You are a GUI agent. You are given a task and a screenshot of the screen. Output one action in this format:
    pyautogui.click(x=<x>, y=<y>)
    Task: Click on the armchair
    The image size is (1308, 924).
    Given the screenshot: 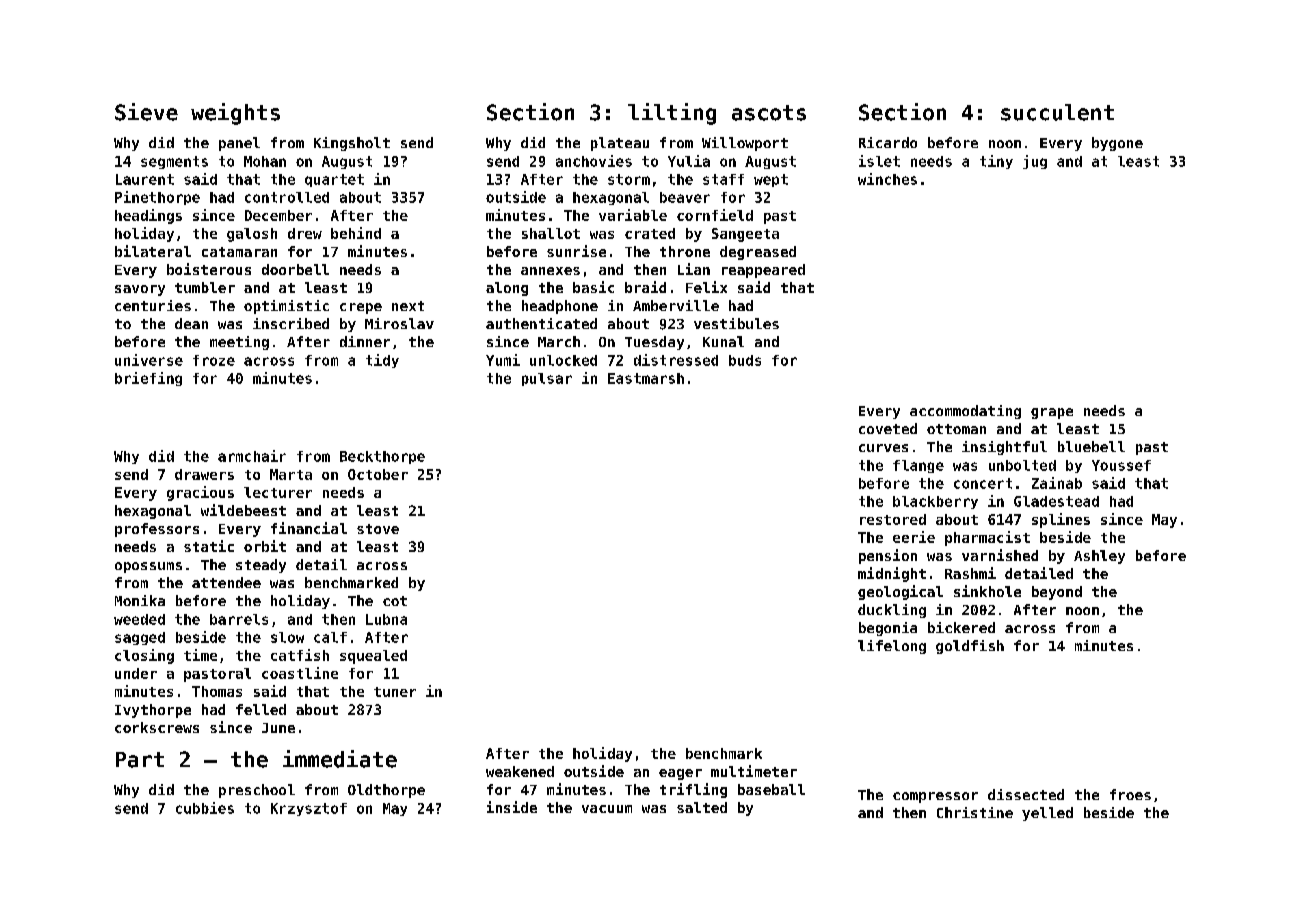 What is the action you would take?
    pyautogui.click(x=252, y=456)
